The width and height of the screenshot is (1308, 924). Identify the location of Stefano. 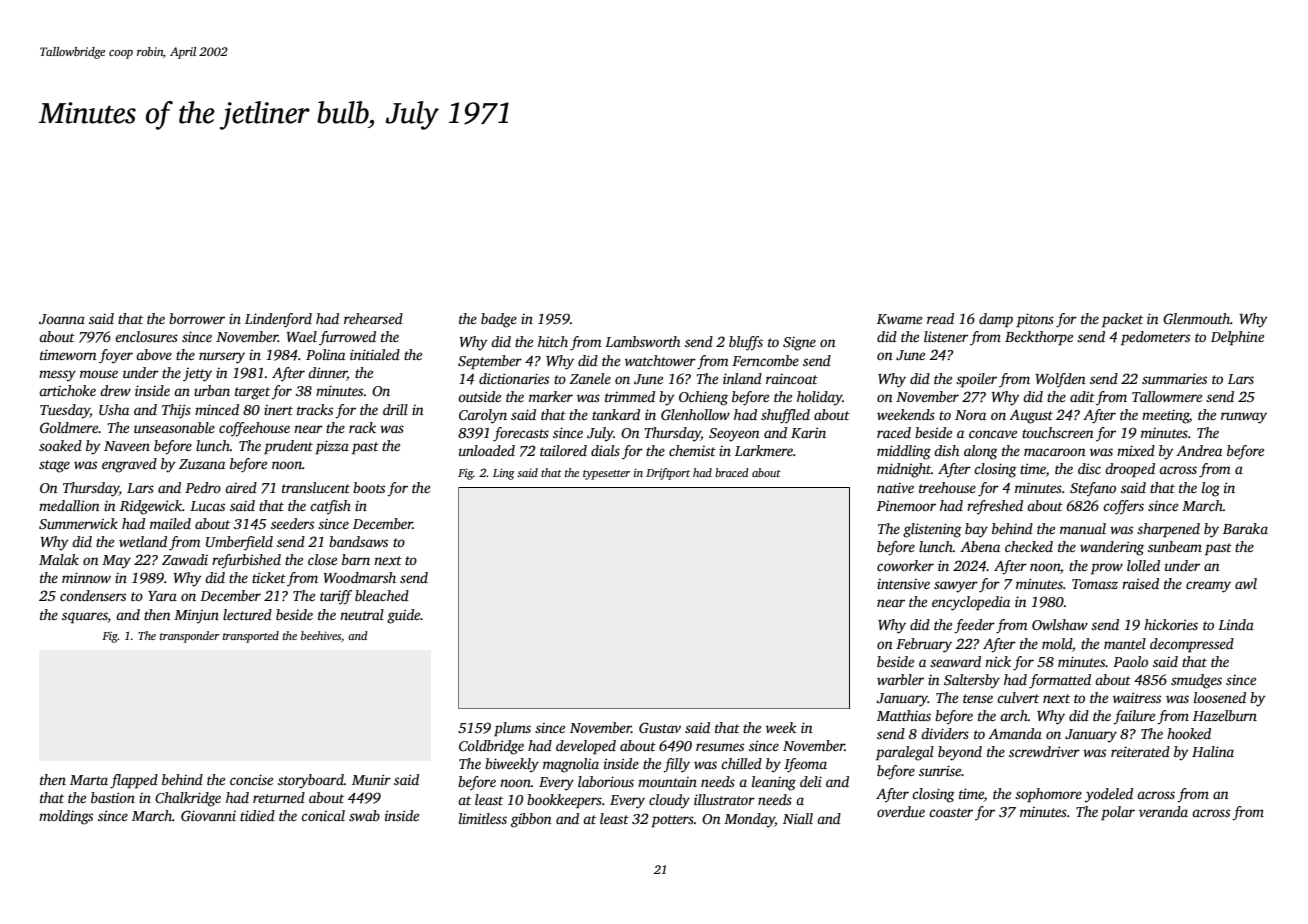
(1093, 489).
